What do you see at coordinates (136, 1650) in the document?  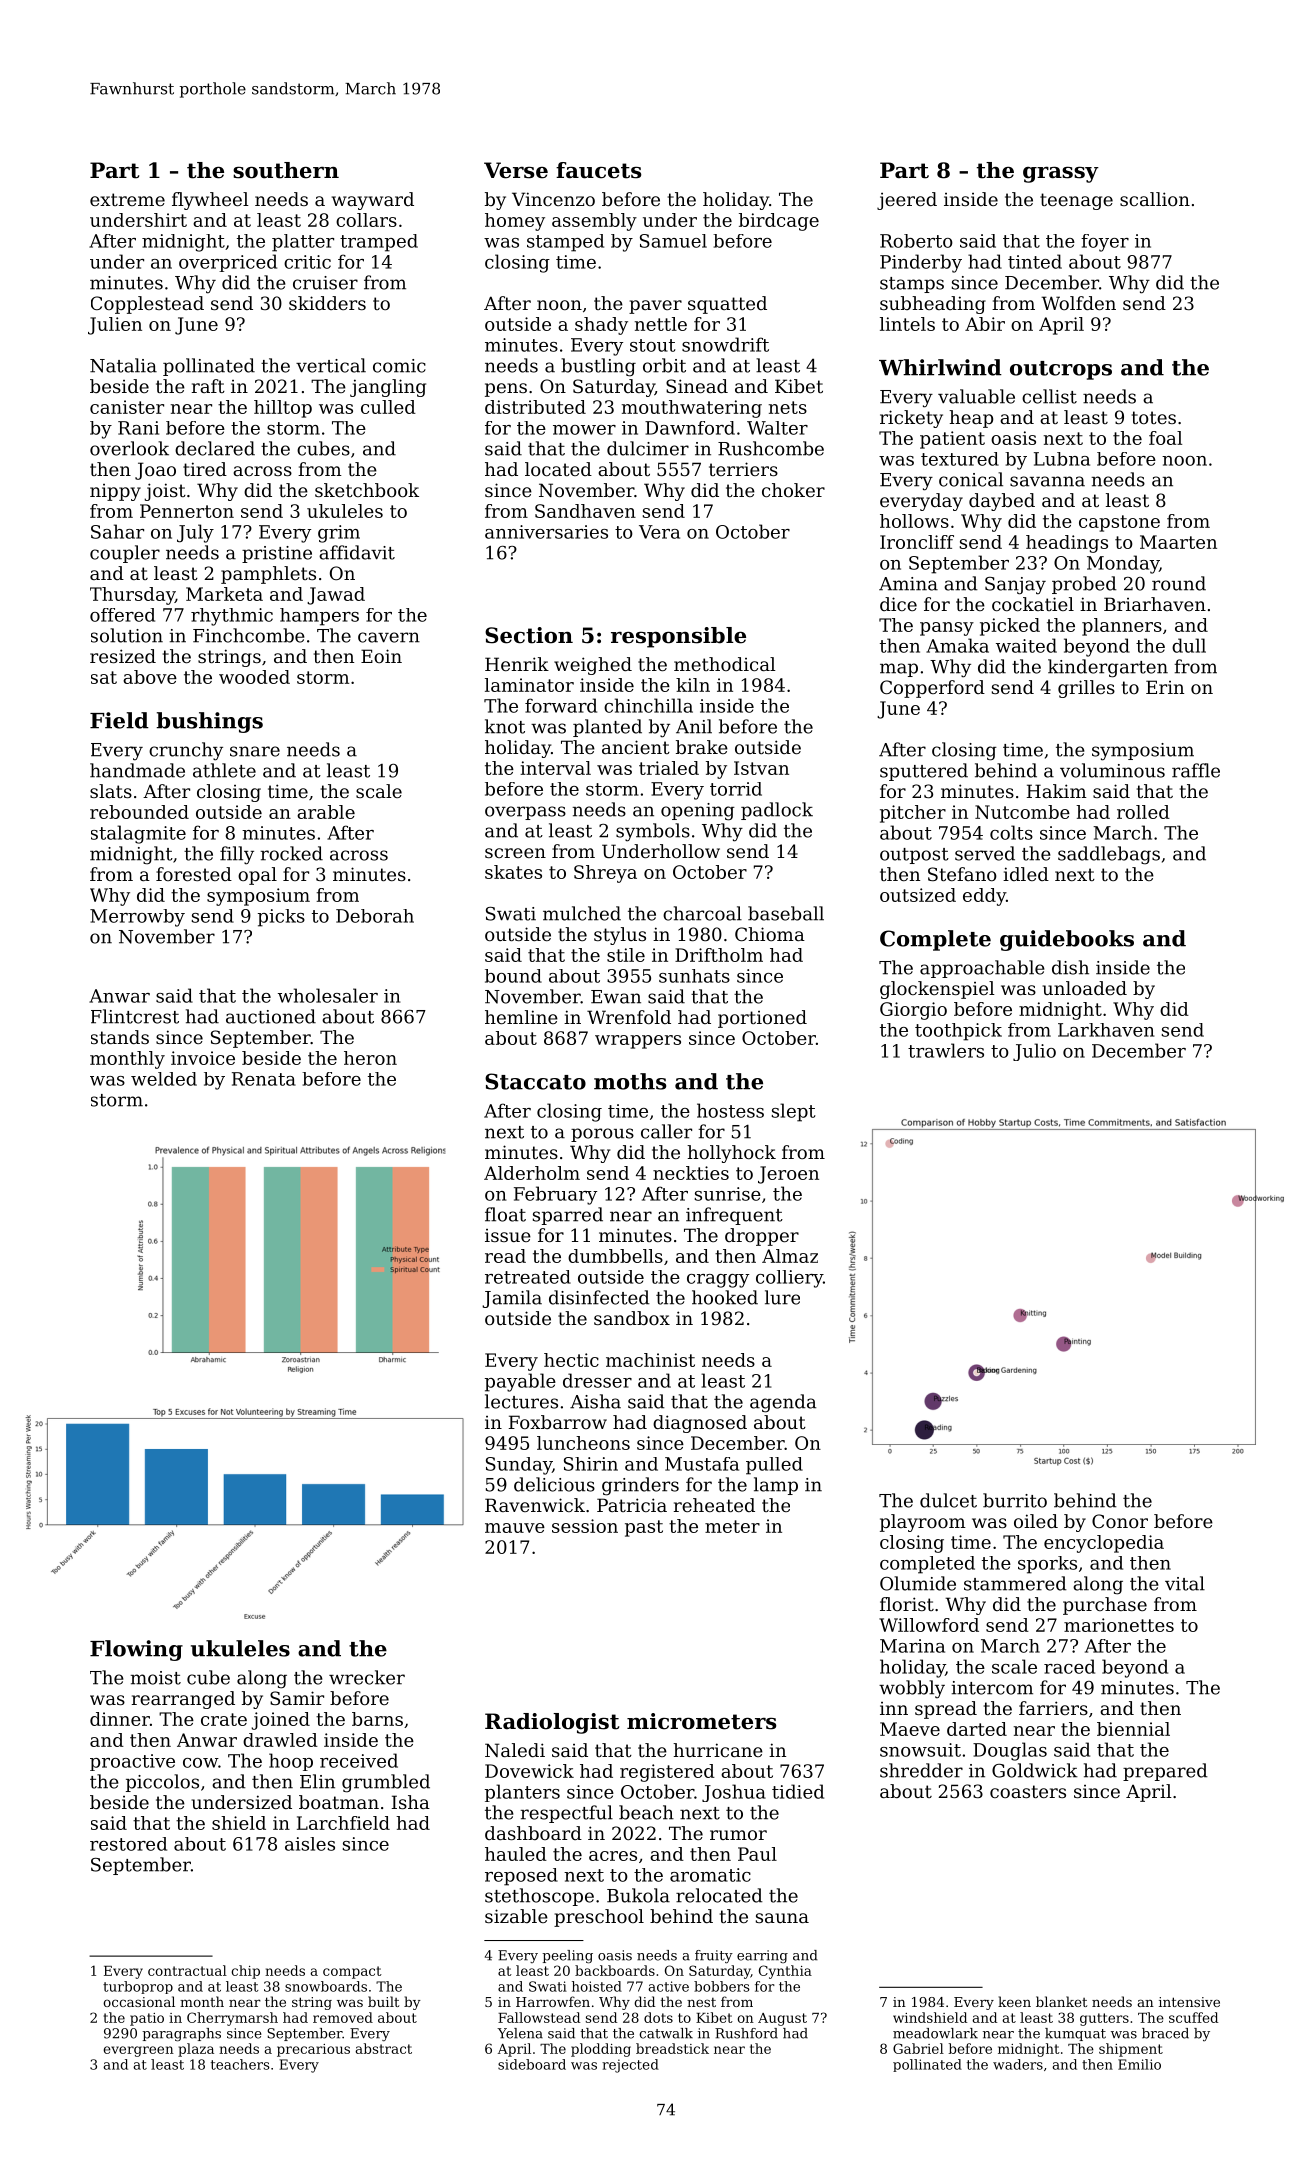 I see `Flowing` at bounding box center [136, 1650].
